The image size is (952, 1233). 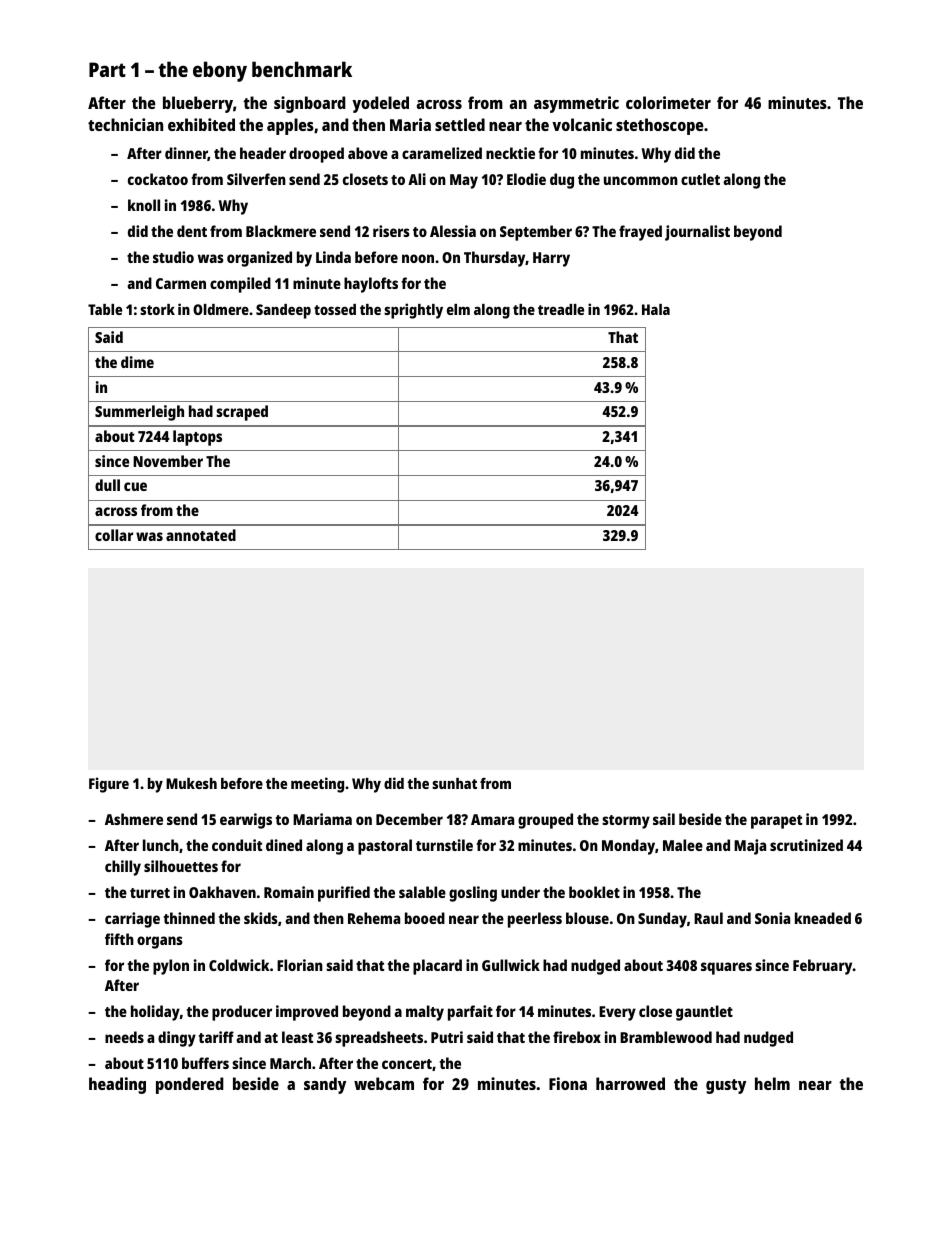 What do you see at coordinates (201, 535) in the image?
I see `annotated` at bounding box center [201, 535].
